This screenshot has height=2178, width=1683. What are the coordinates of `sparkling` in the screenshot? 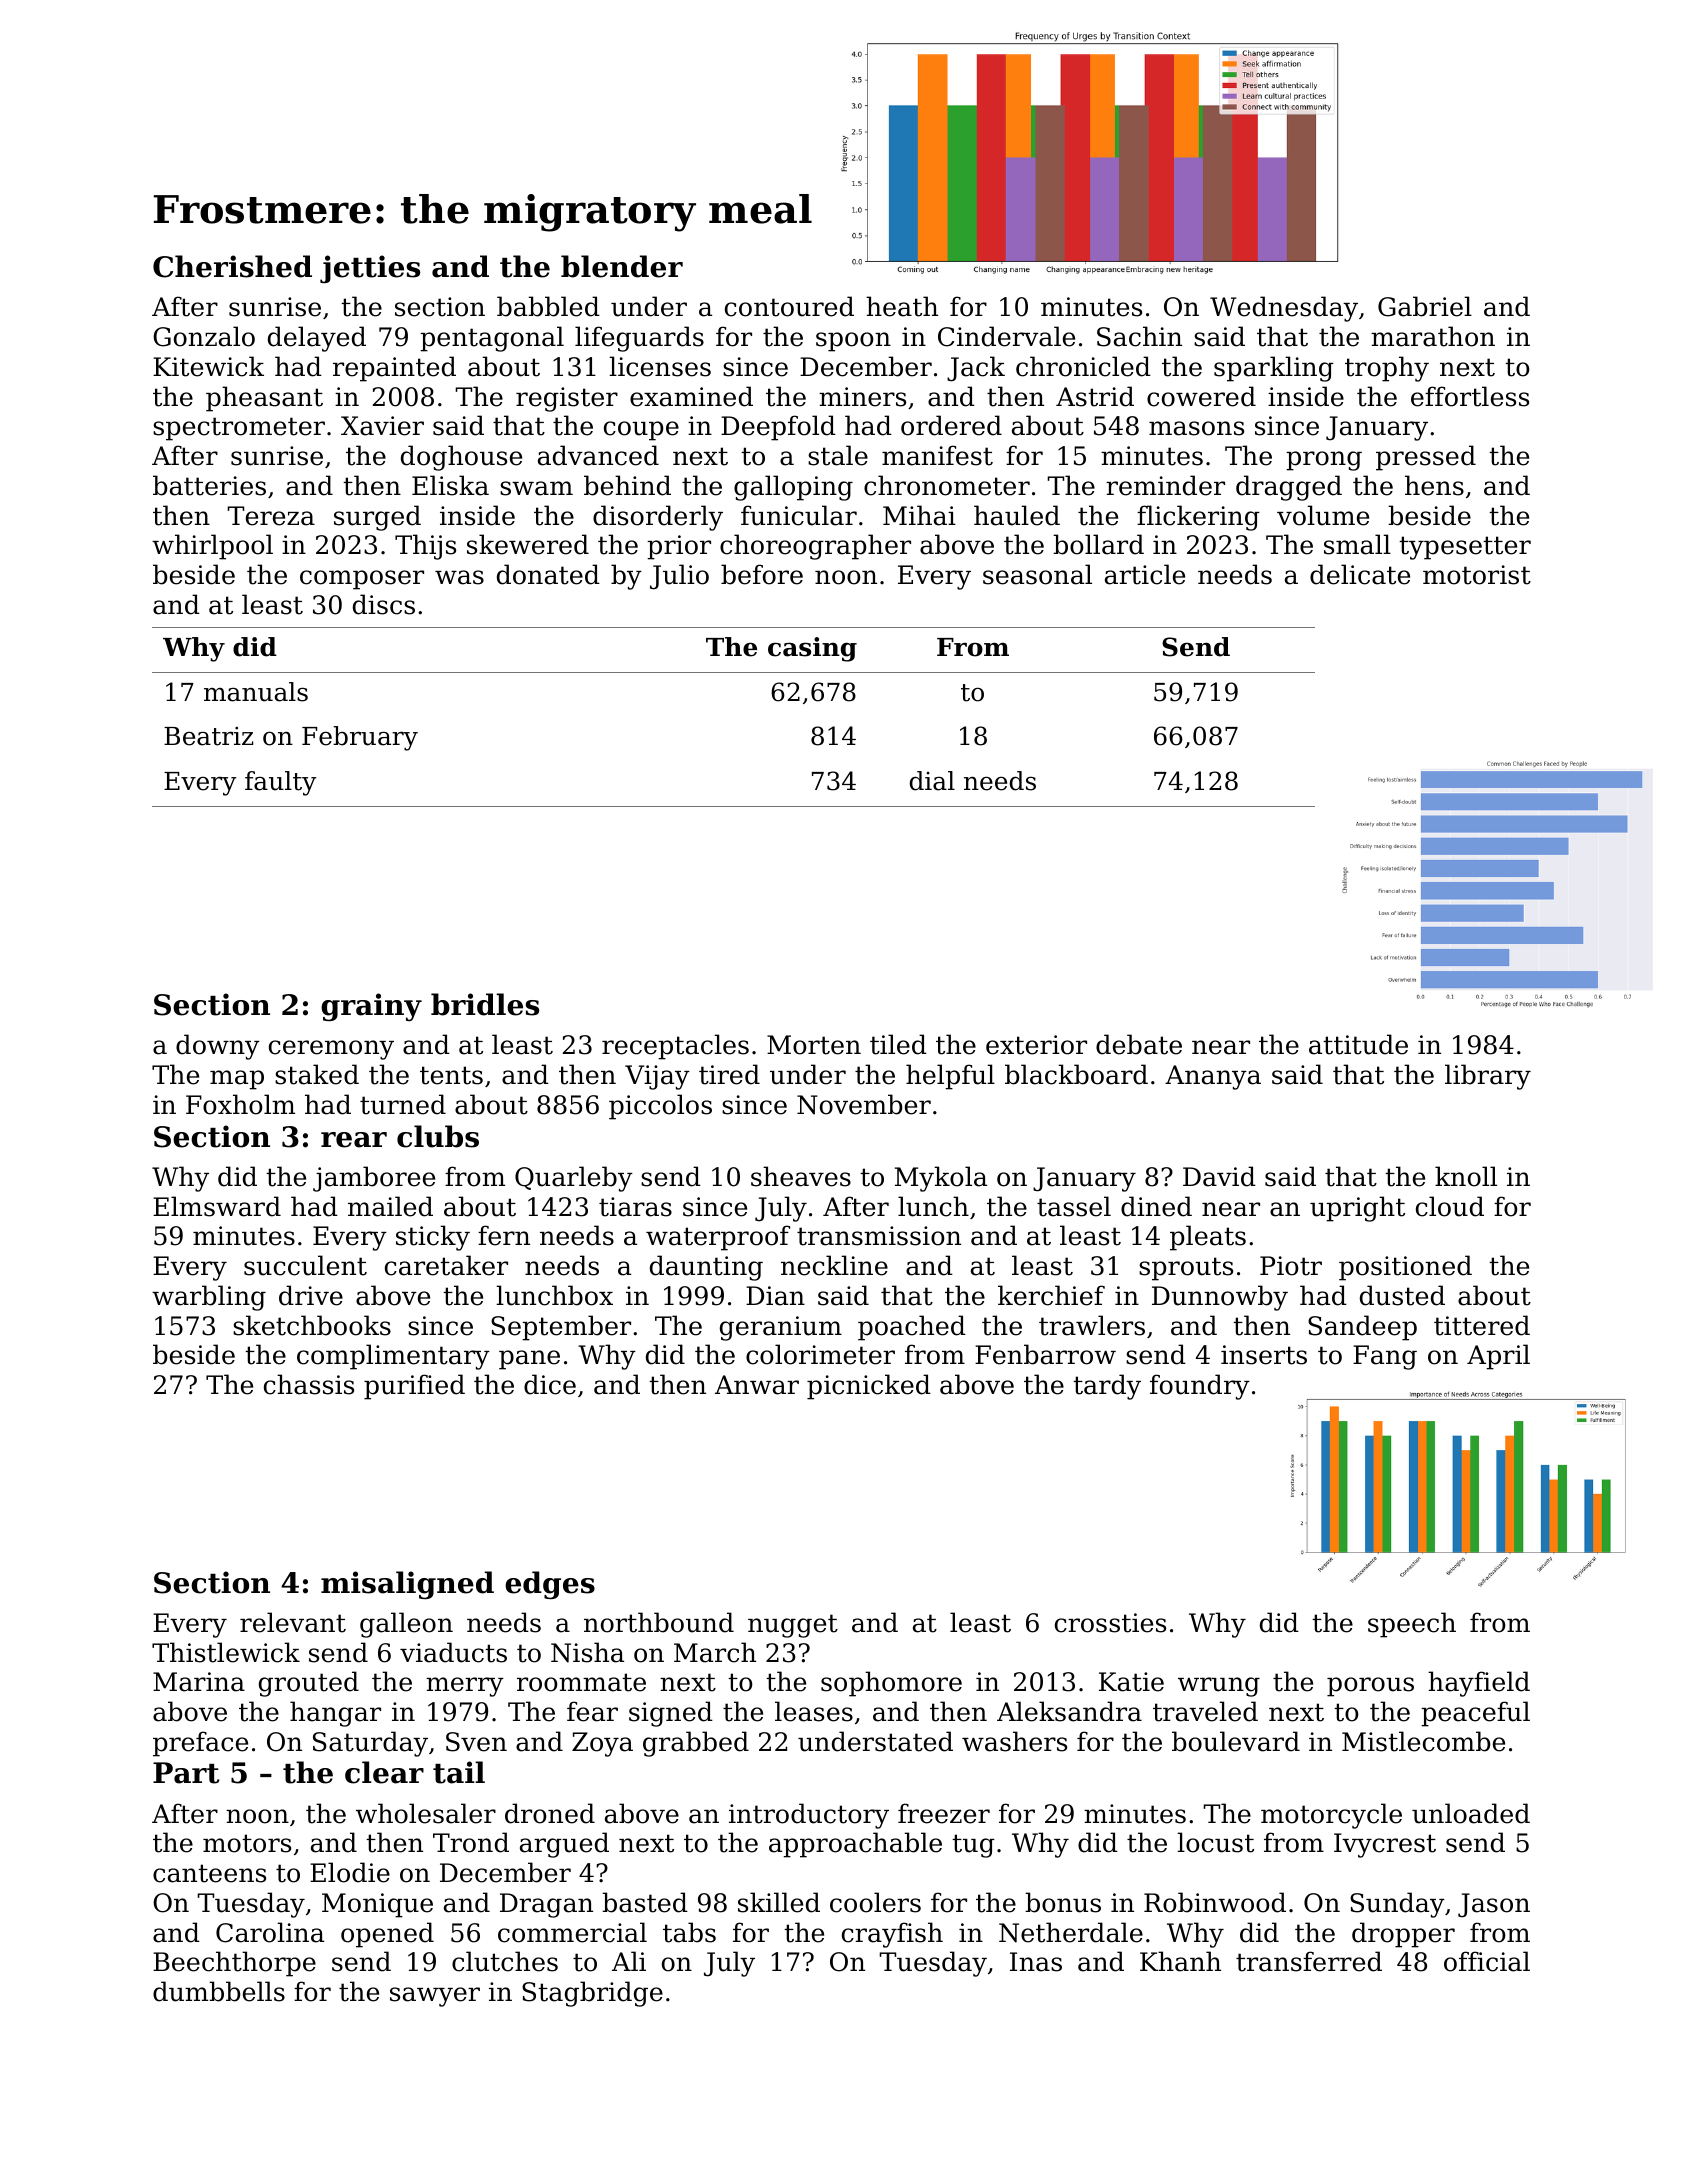 It's located at (1274, 369).
